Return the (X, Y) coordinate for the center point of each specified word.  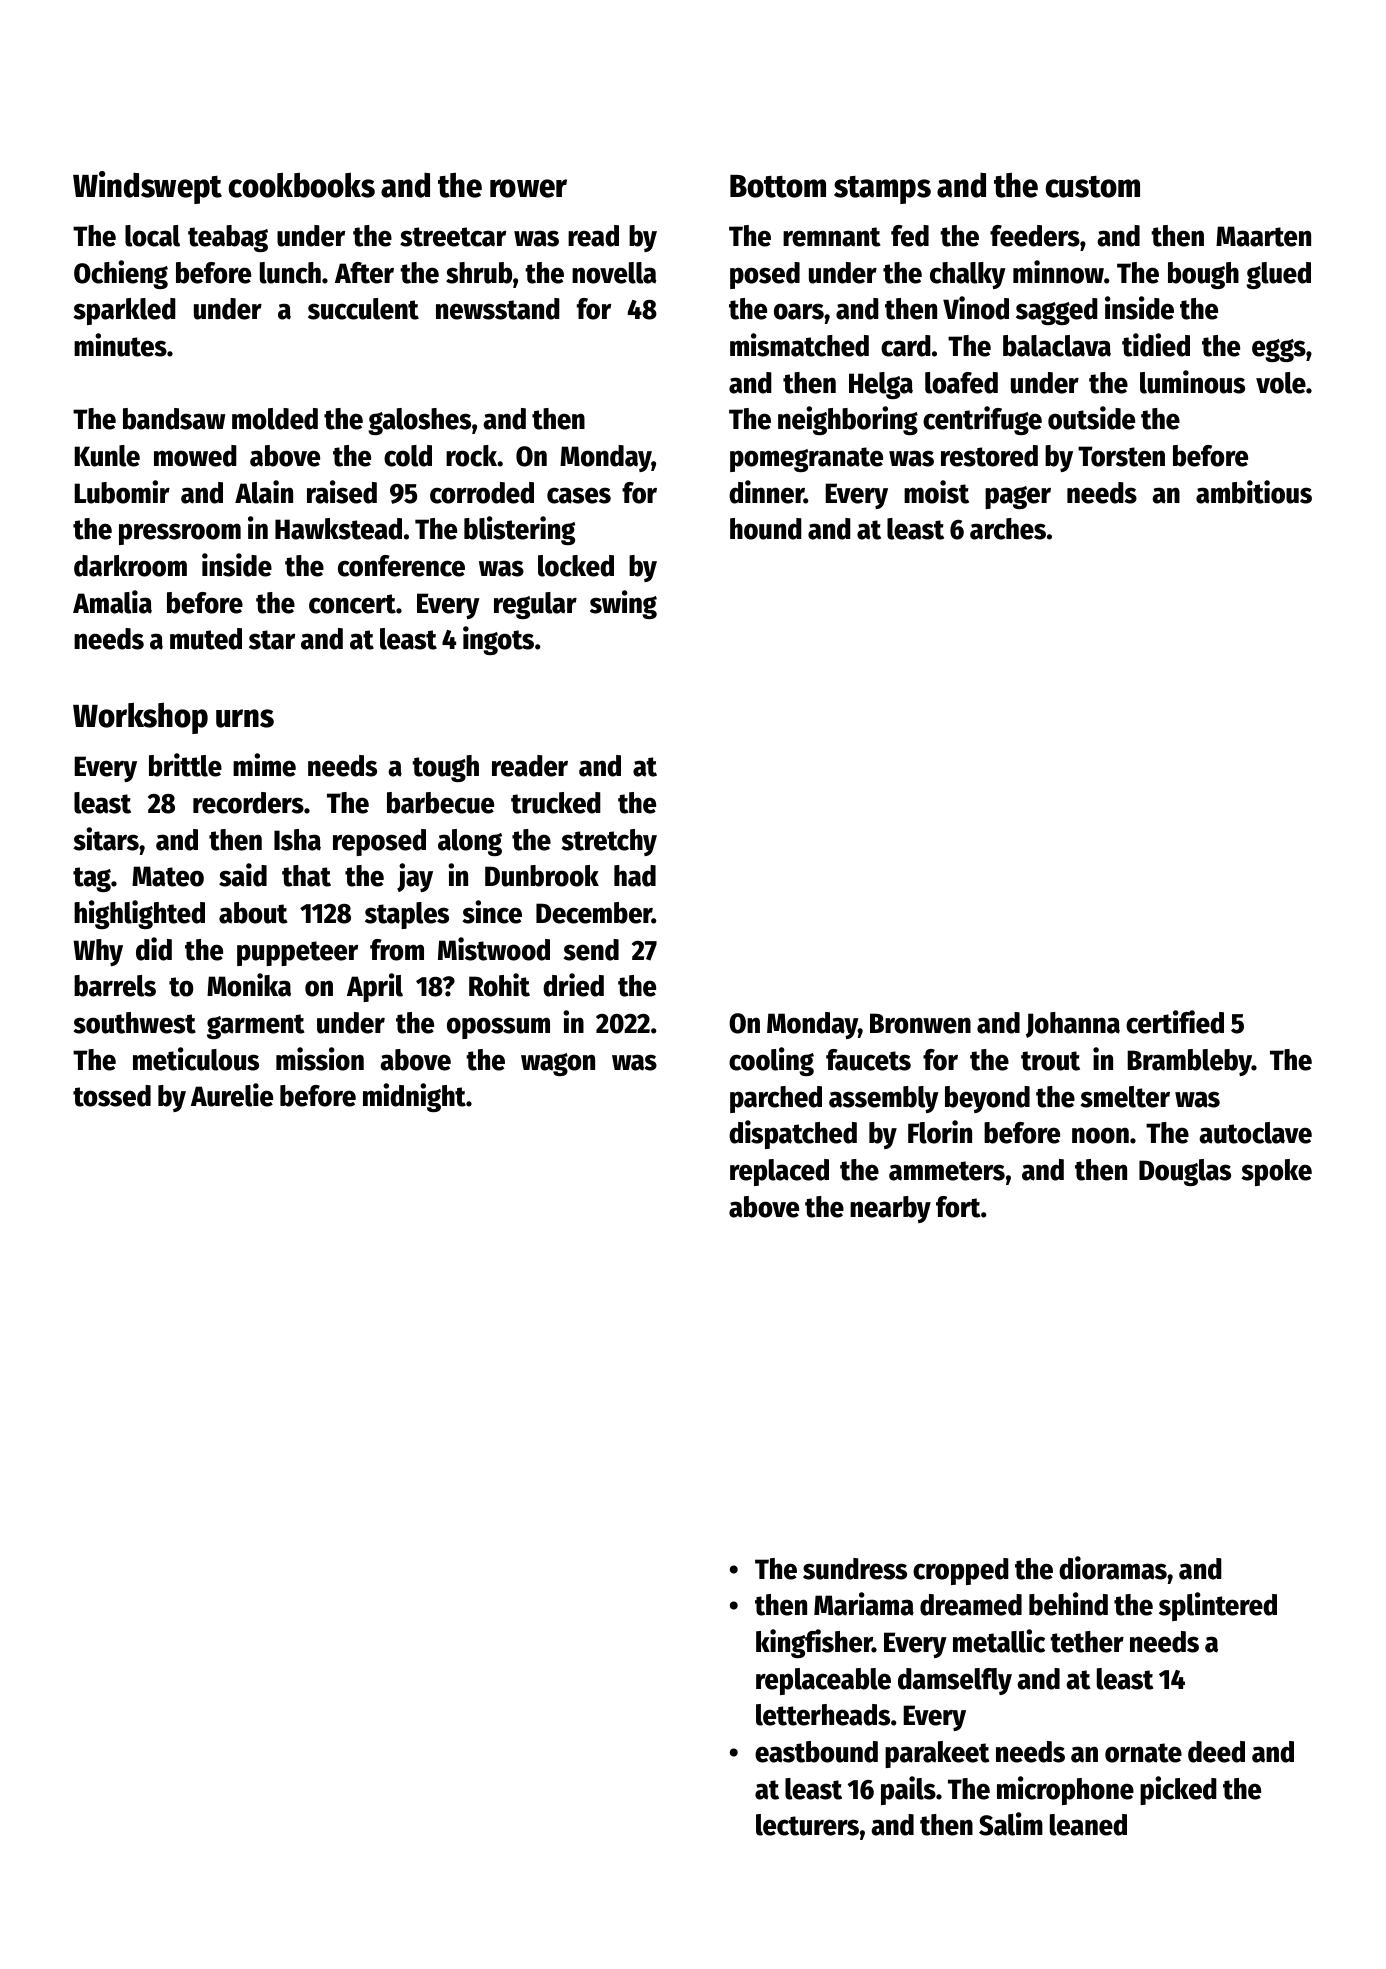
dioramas (1113, 1568)
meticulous (196, 1059)
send (591, 950)
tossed (112, 1096)
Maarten (1263, 236)
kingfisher (814, 1643)
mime (264, 765)
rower (528, 188)
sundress (855, 1569)
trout (1050, 1061)
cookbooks (301, 185)
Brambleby (1189, 1062)
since (492, 912)
